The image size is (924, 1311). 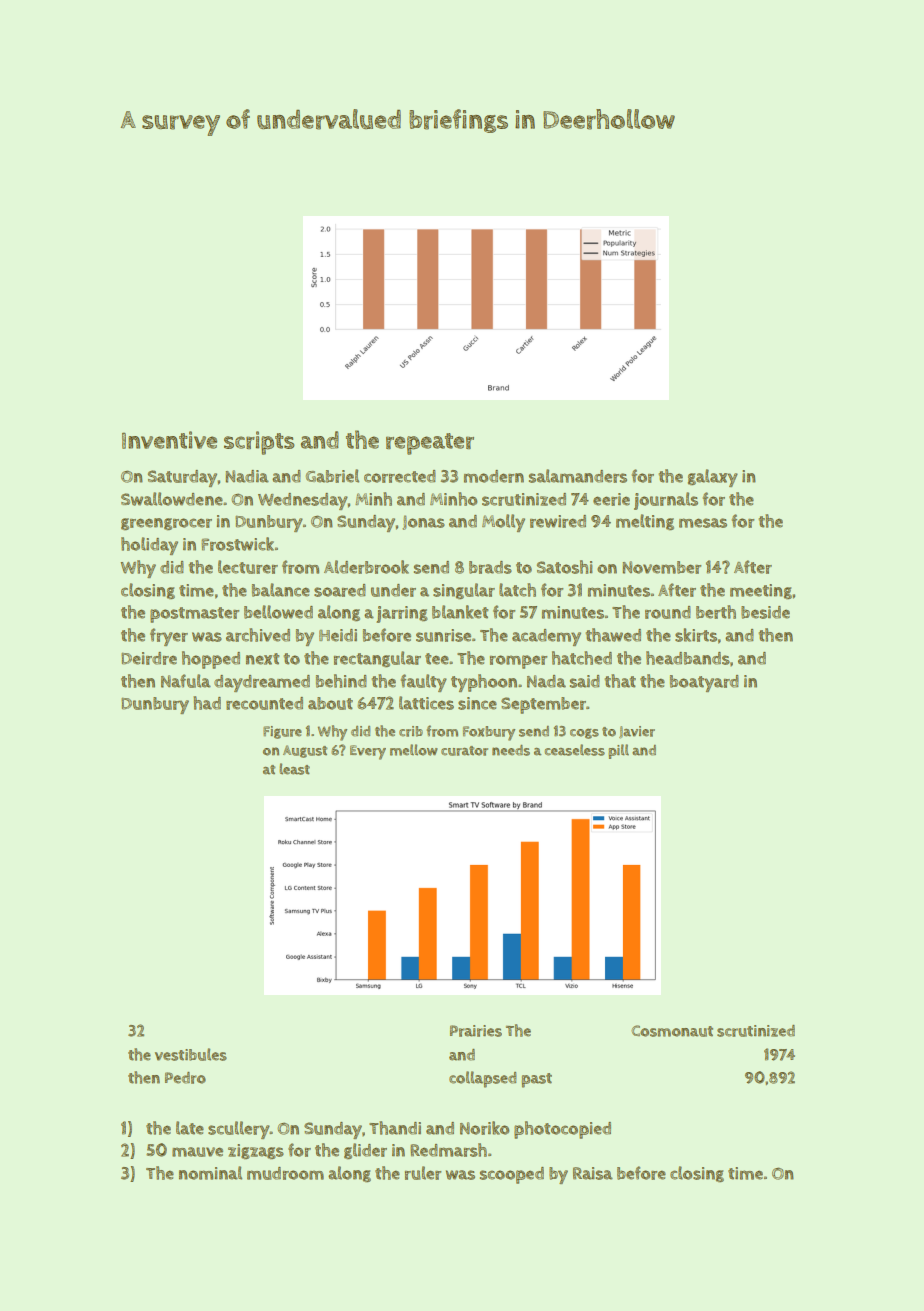 I want to click on cogs, so click(x=584, y=733).
